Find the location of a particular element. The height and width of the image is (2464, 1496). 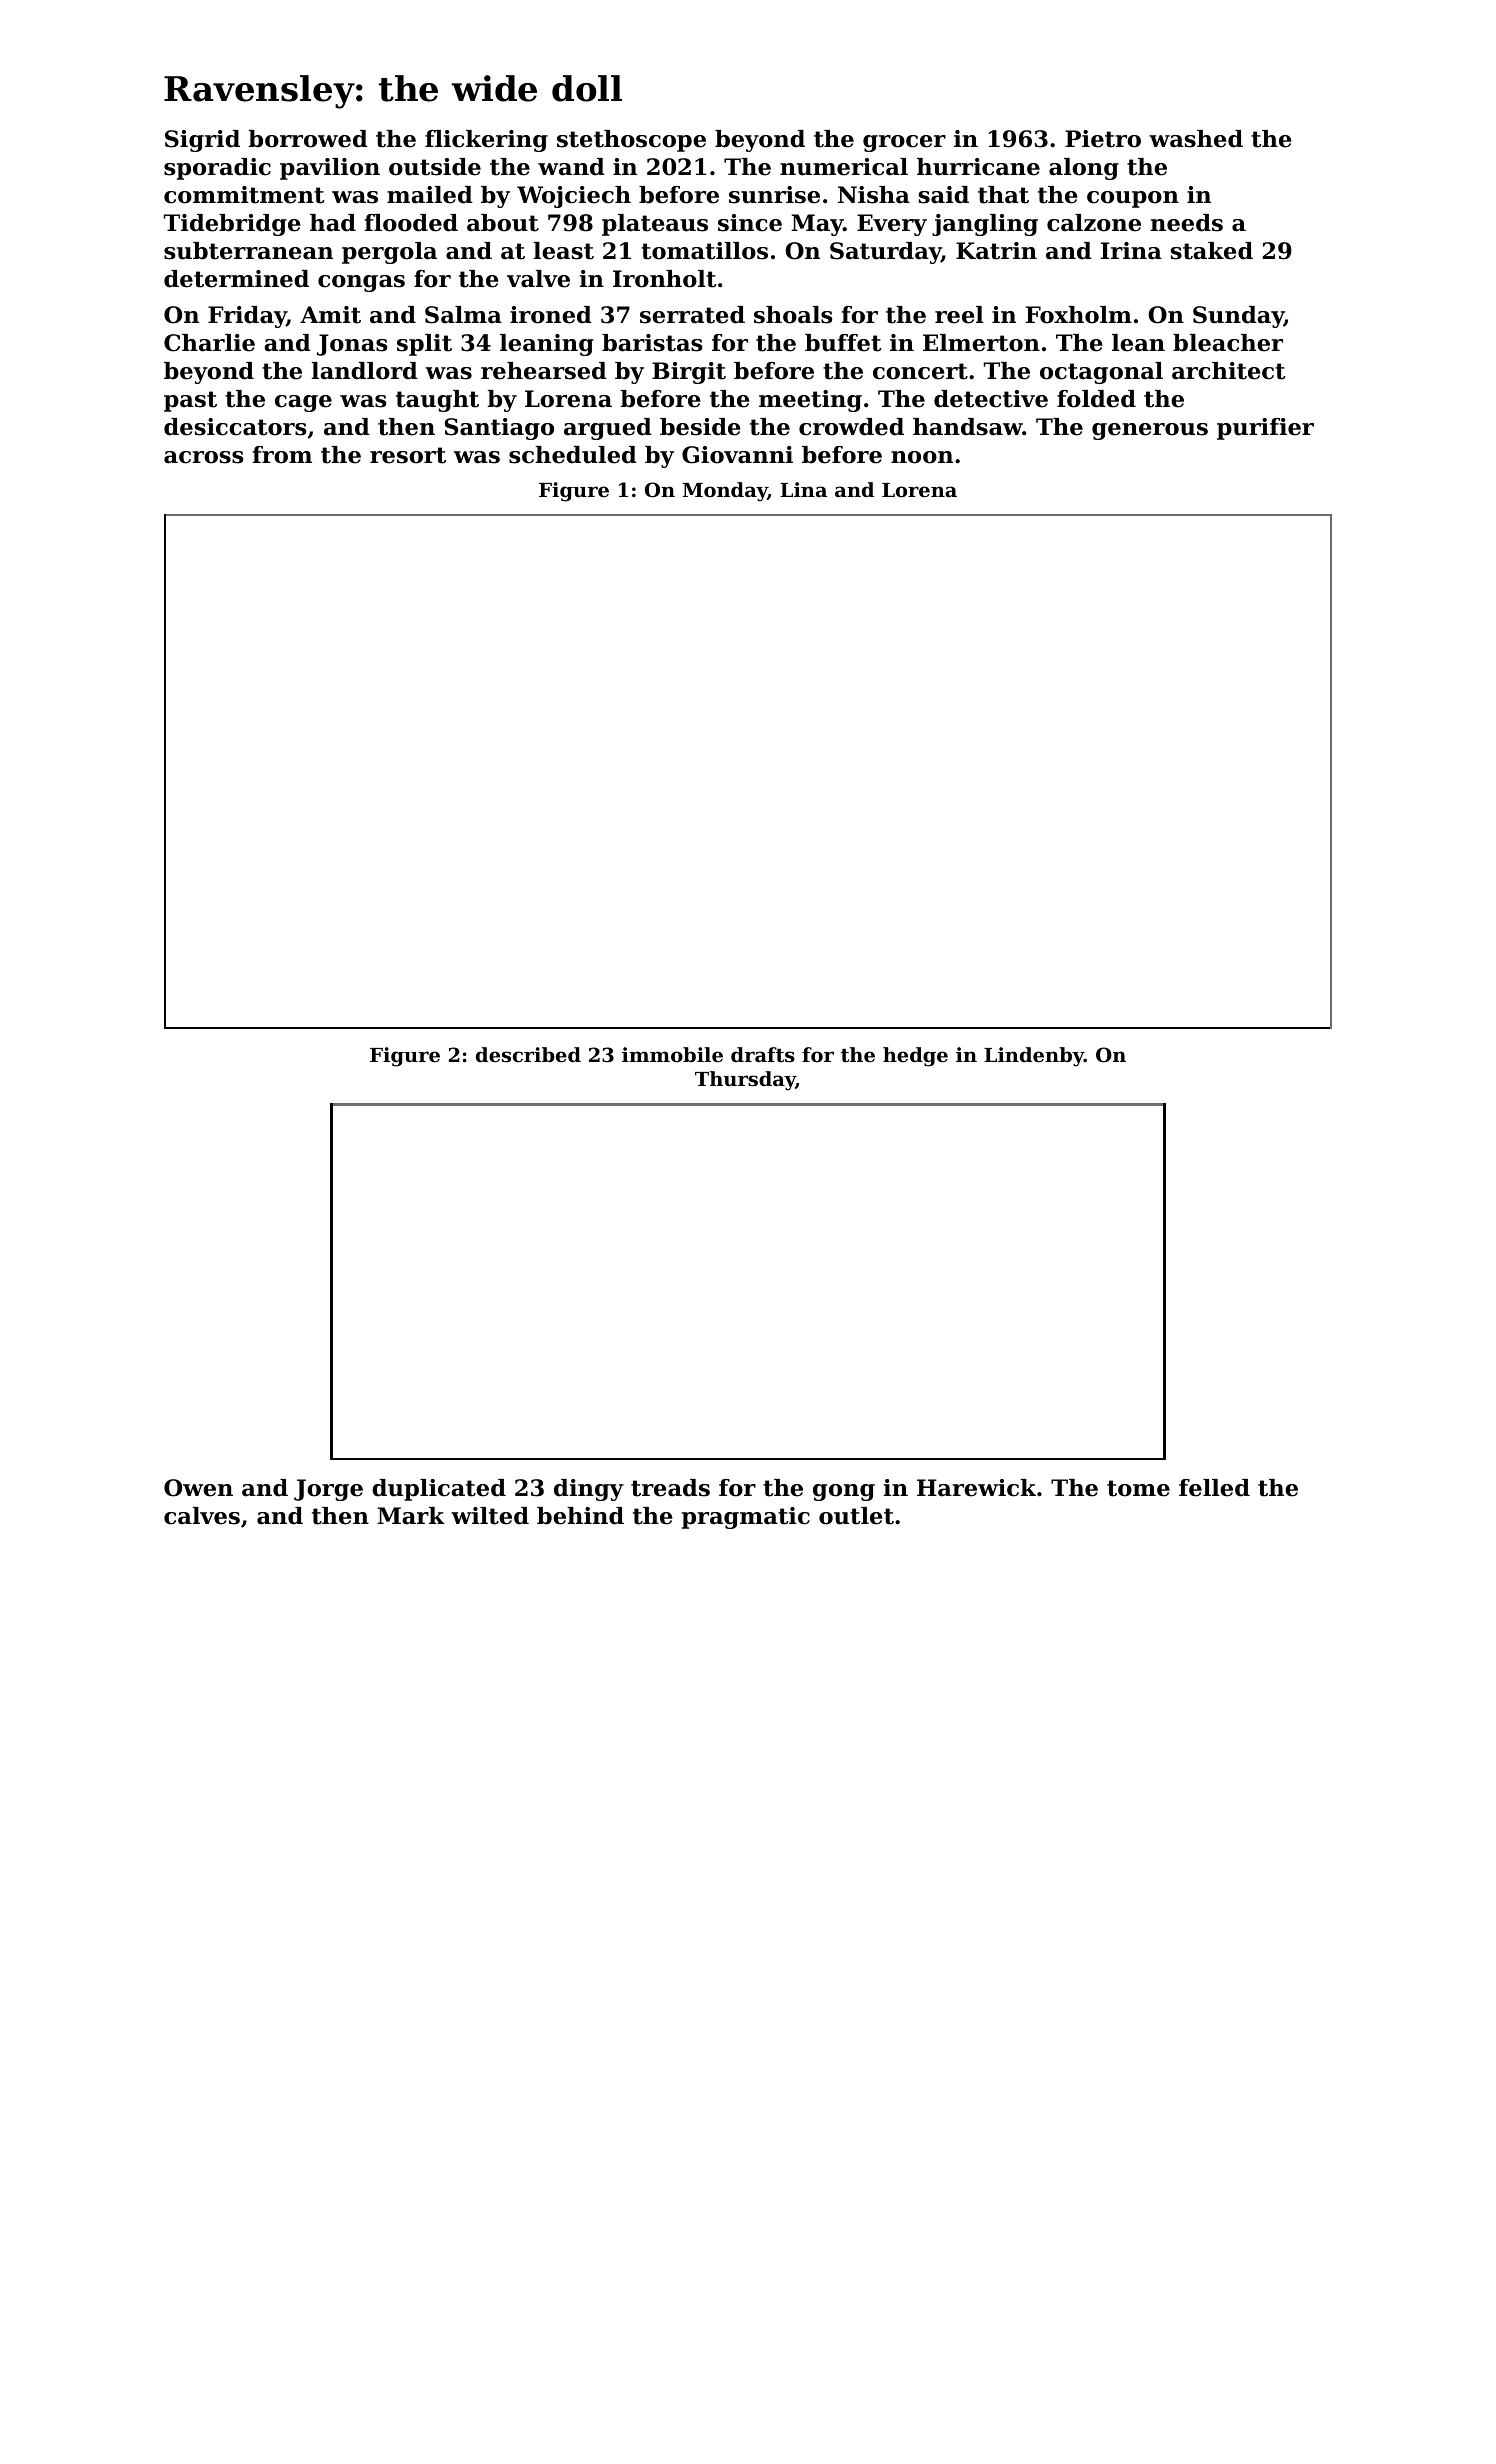

architect is located at coordinates (1229, 371).
